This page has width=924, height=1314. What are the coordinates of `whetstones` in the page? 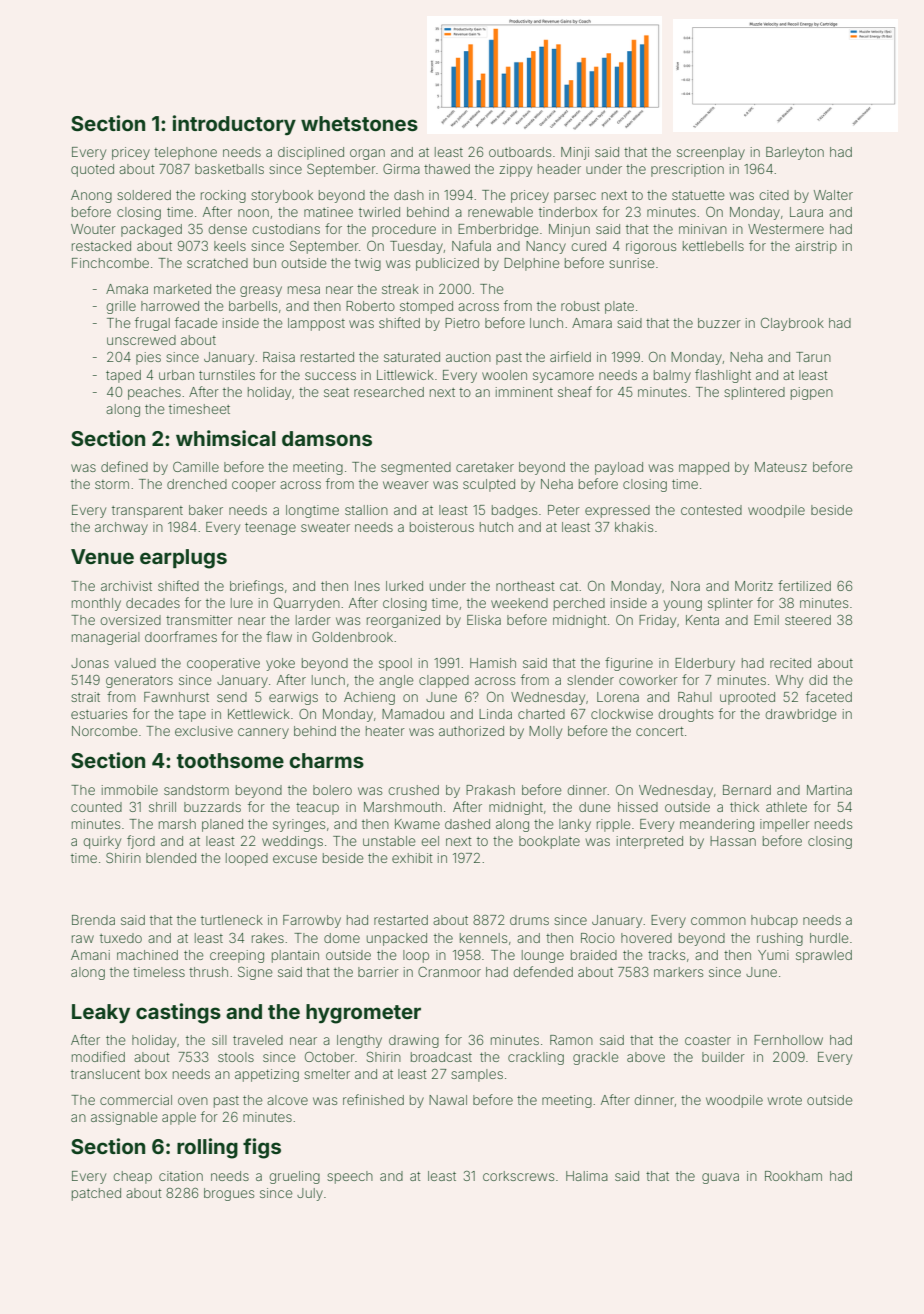 It's located at (359, 123).
